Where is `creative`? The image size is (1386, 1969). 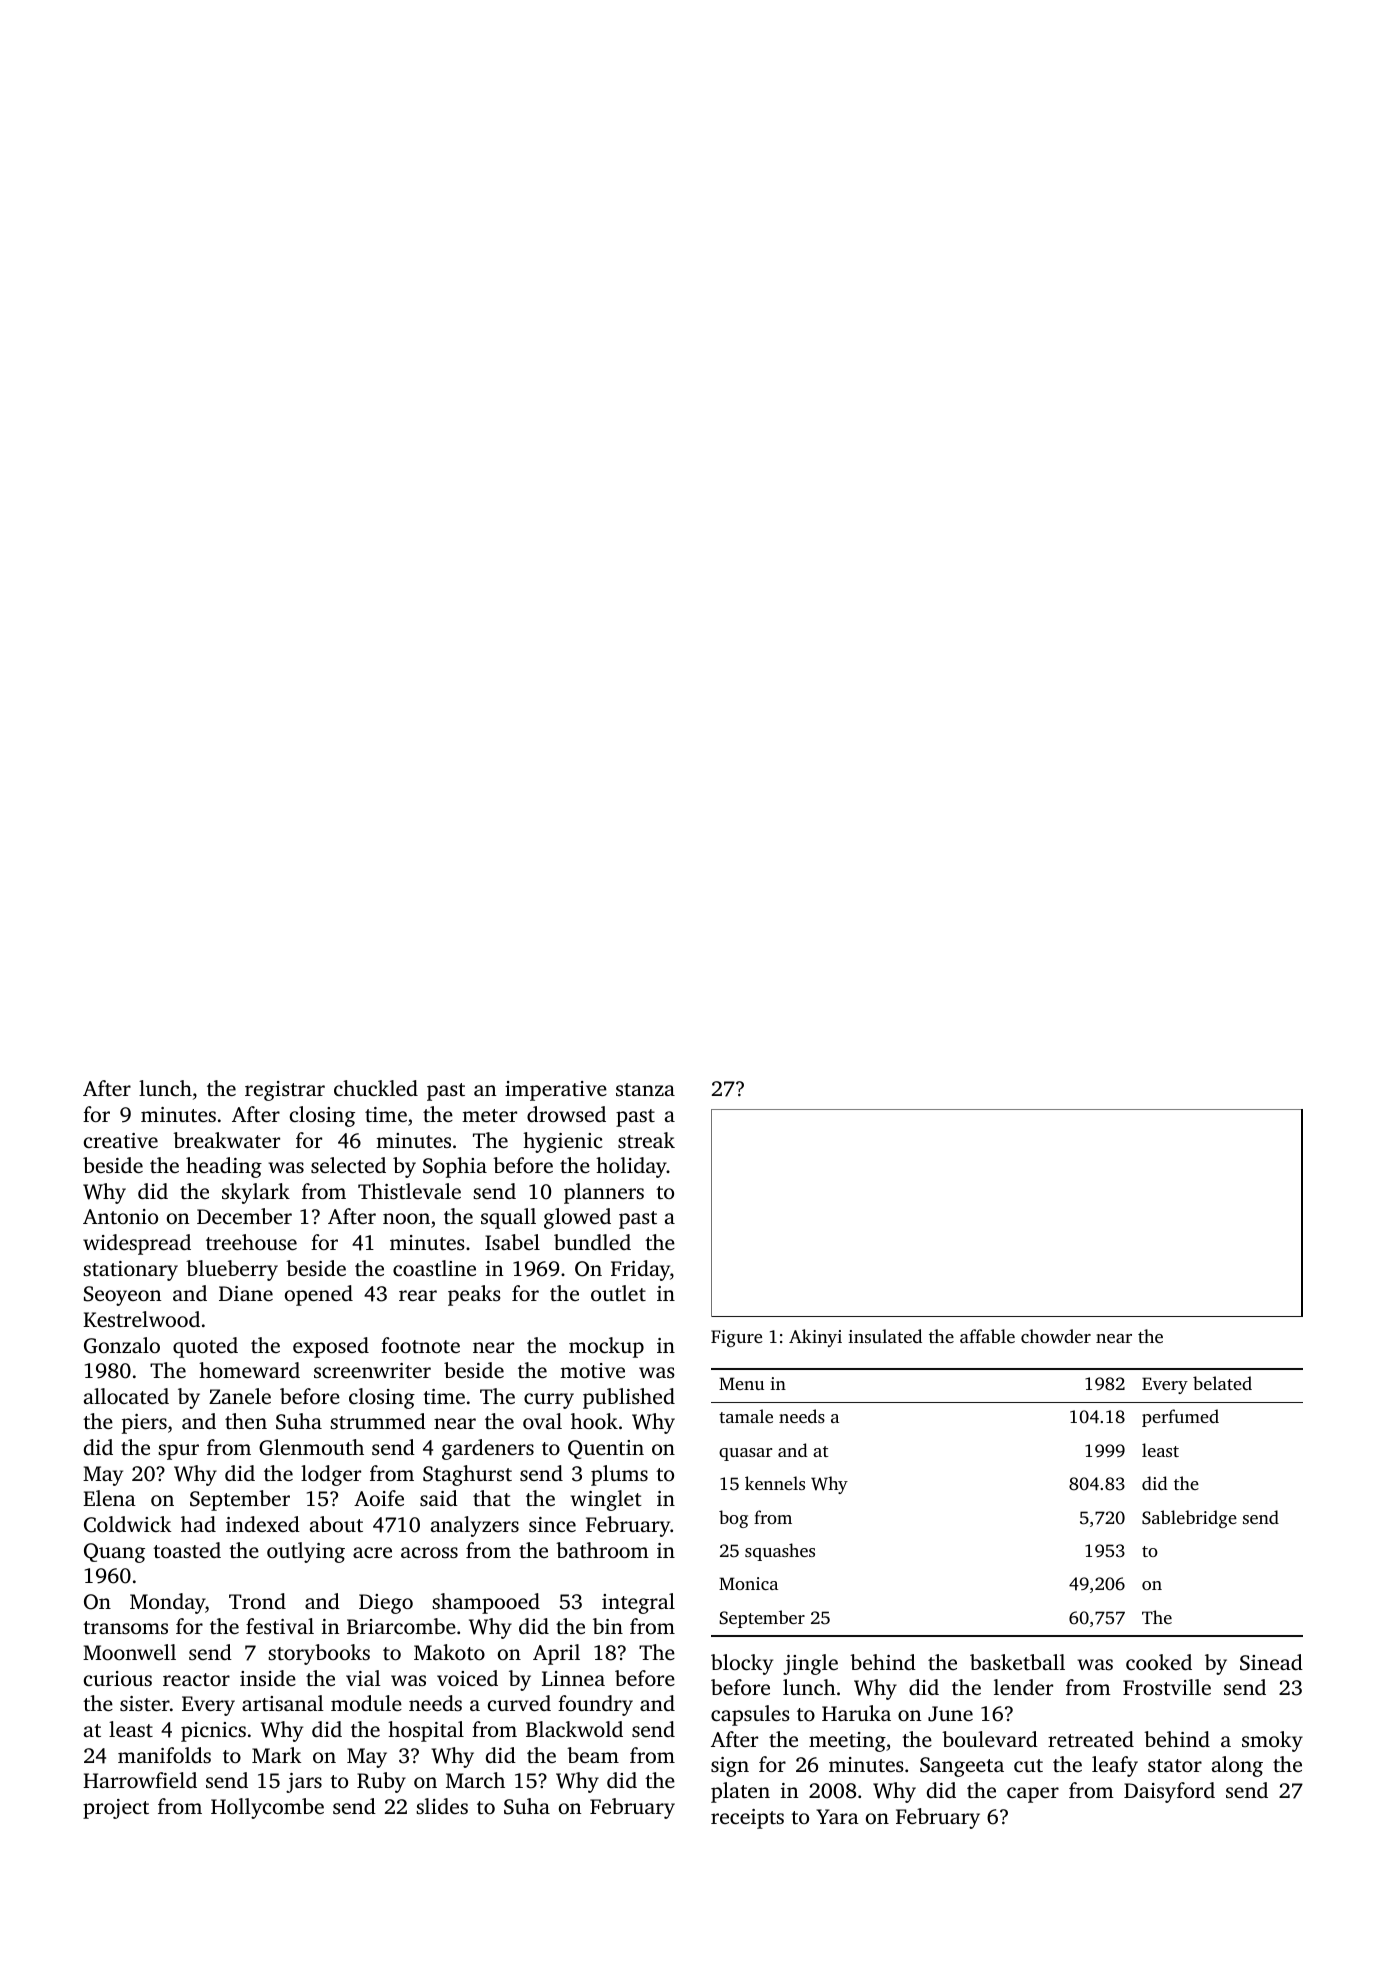
creative is located at coordinates (121, 1140).
